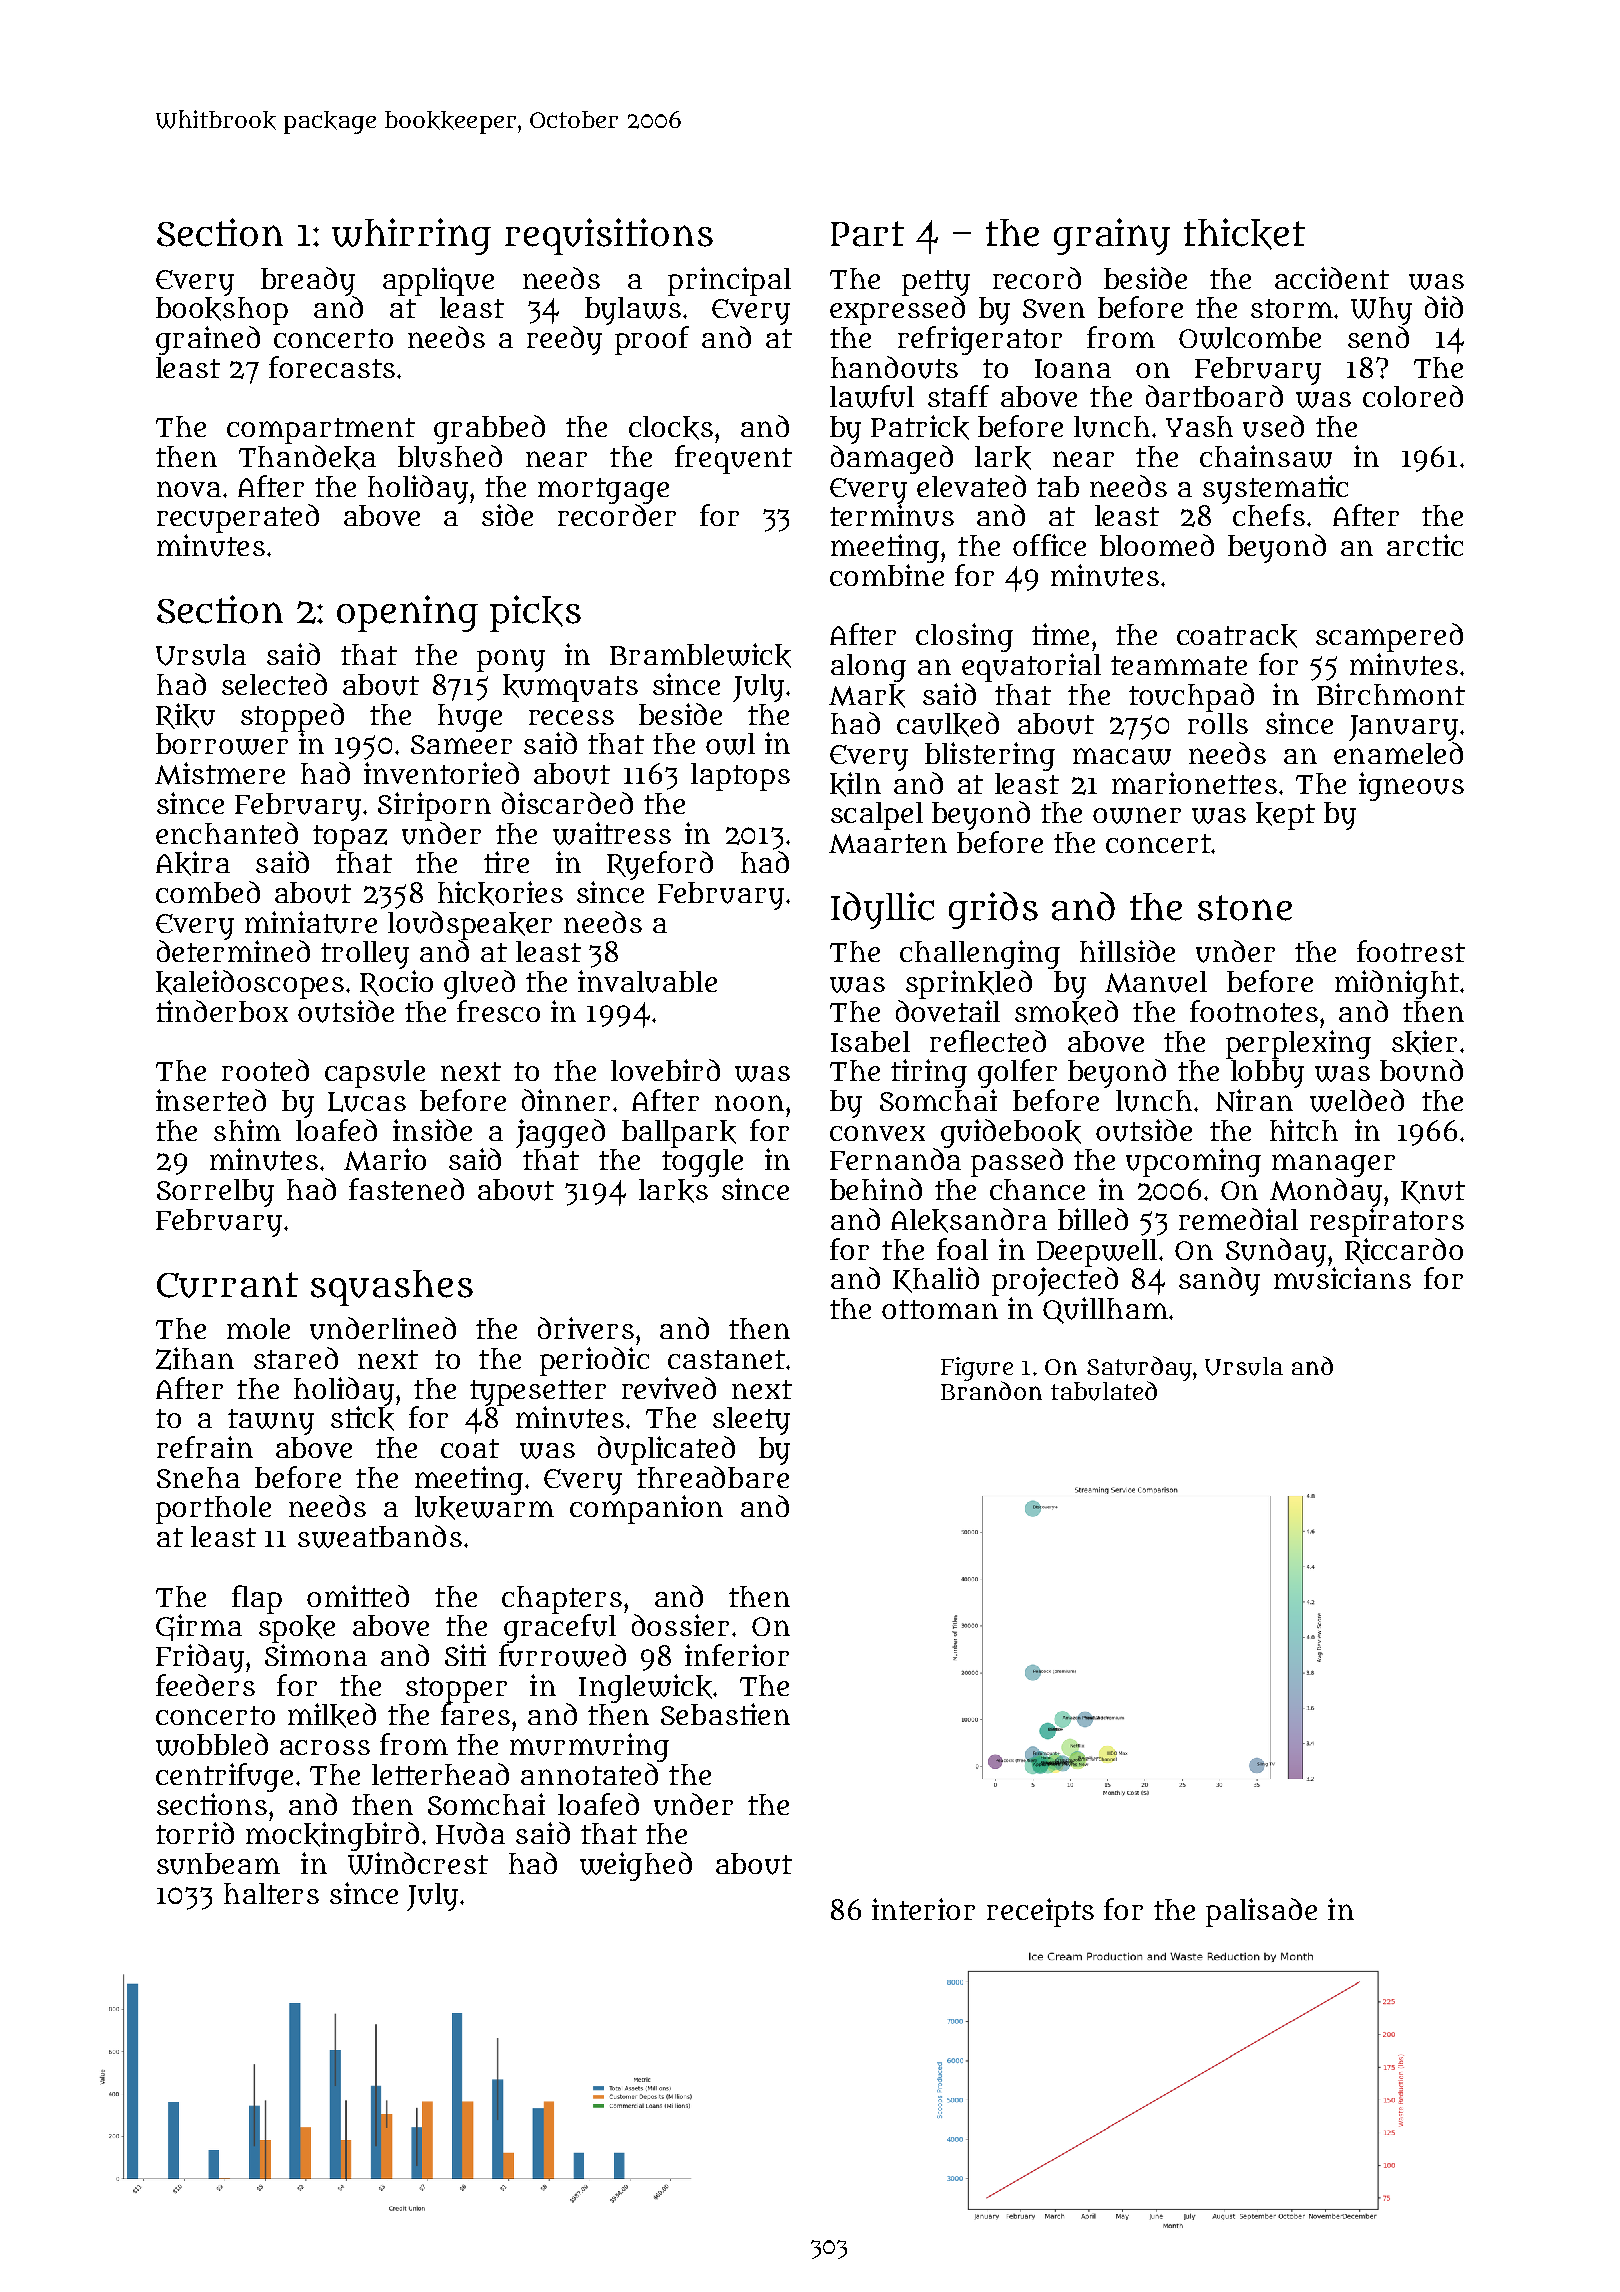 The image size is (1620, 2292). I want to click on discarded, so click(567, 803).
